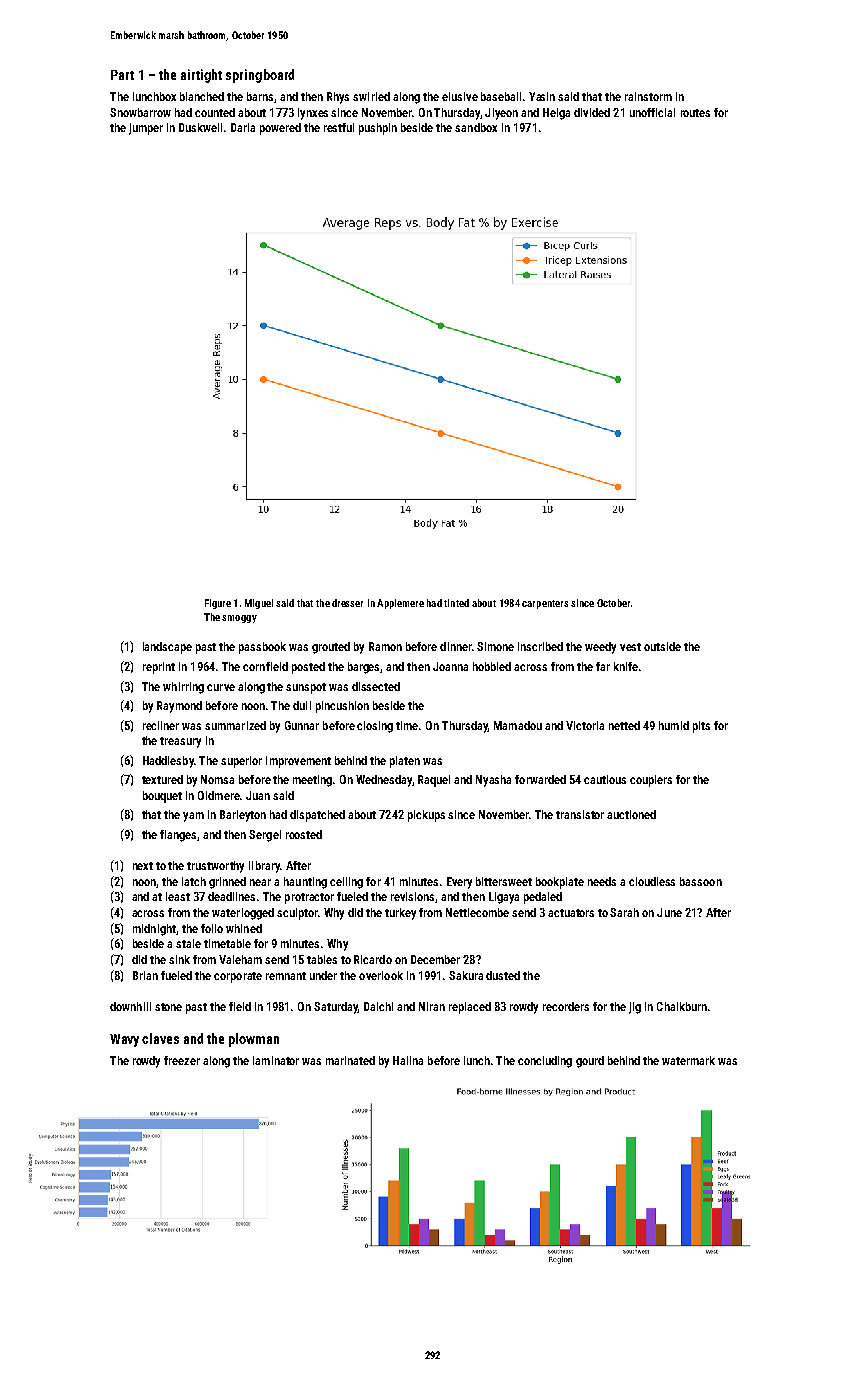  I want to click on landscape, so click(167, 648).
